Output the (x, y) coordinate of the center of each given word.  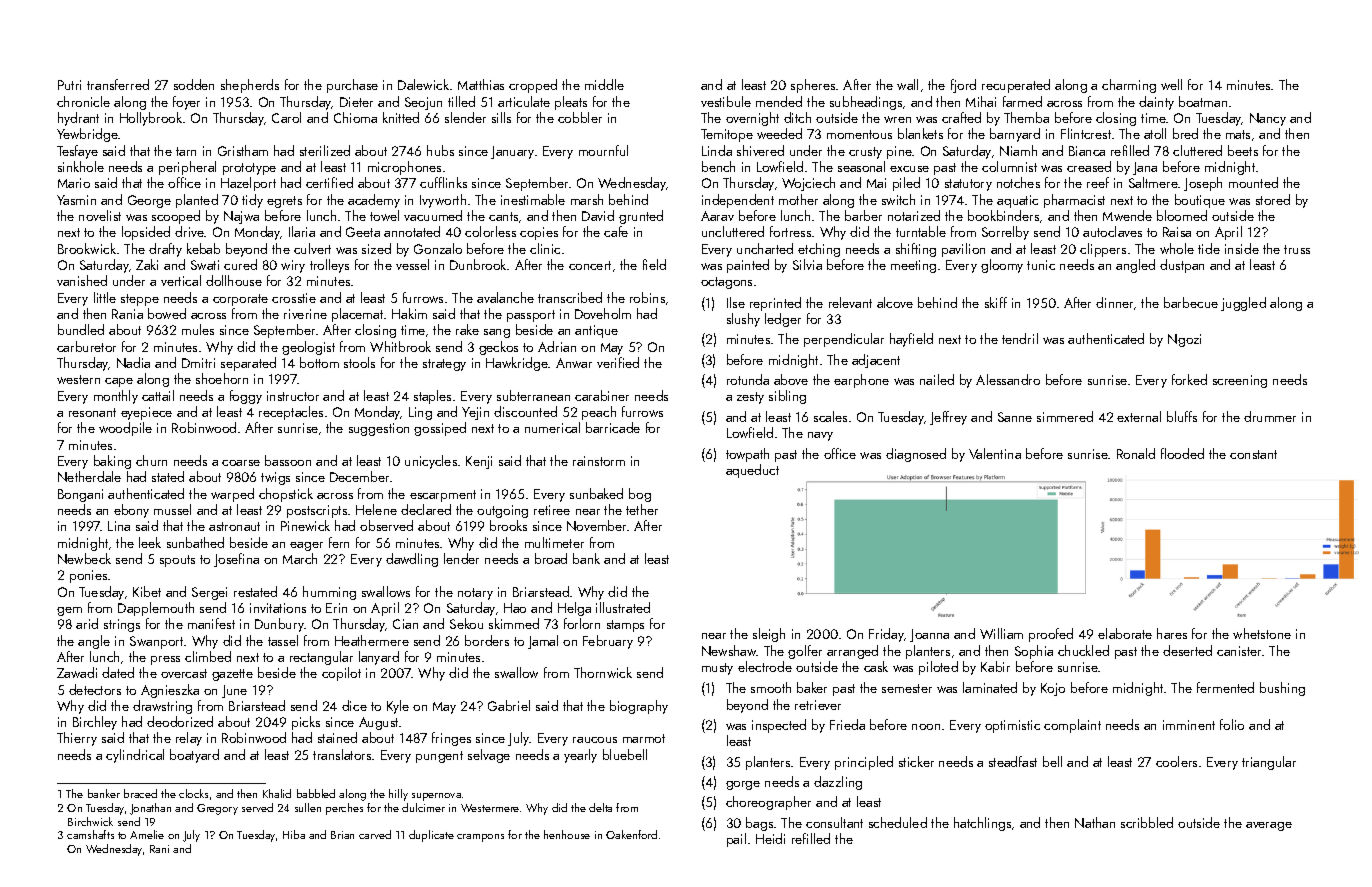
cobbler (580, 117)
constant (1253, 454)
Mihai (981, 101)
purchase (352, 86)
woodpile (125, 429)
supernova (436, 797)
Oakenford (631, 834)
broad (551, 558)
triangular (1269, 763)
